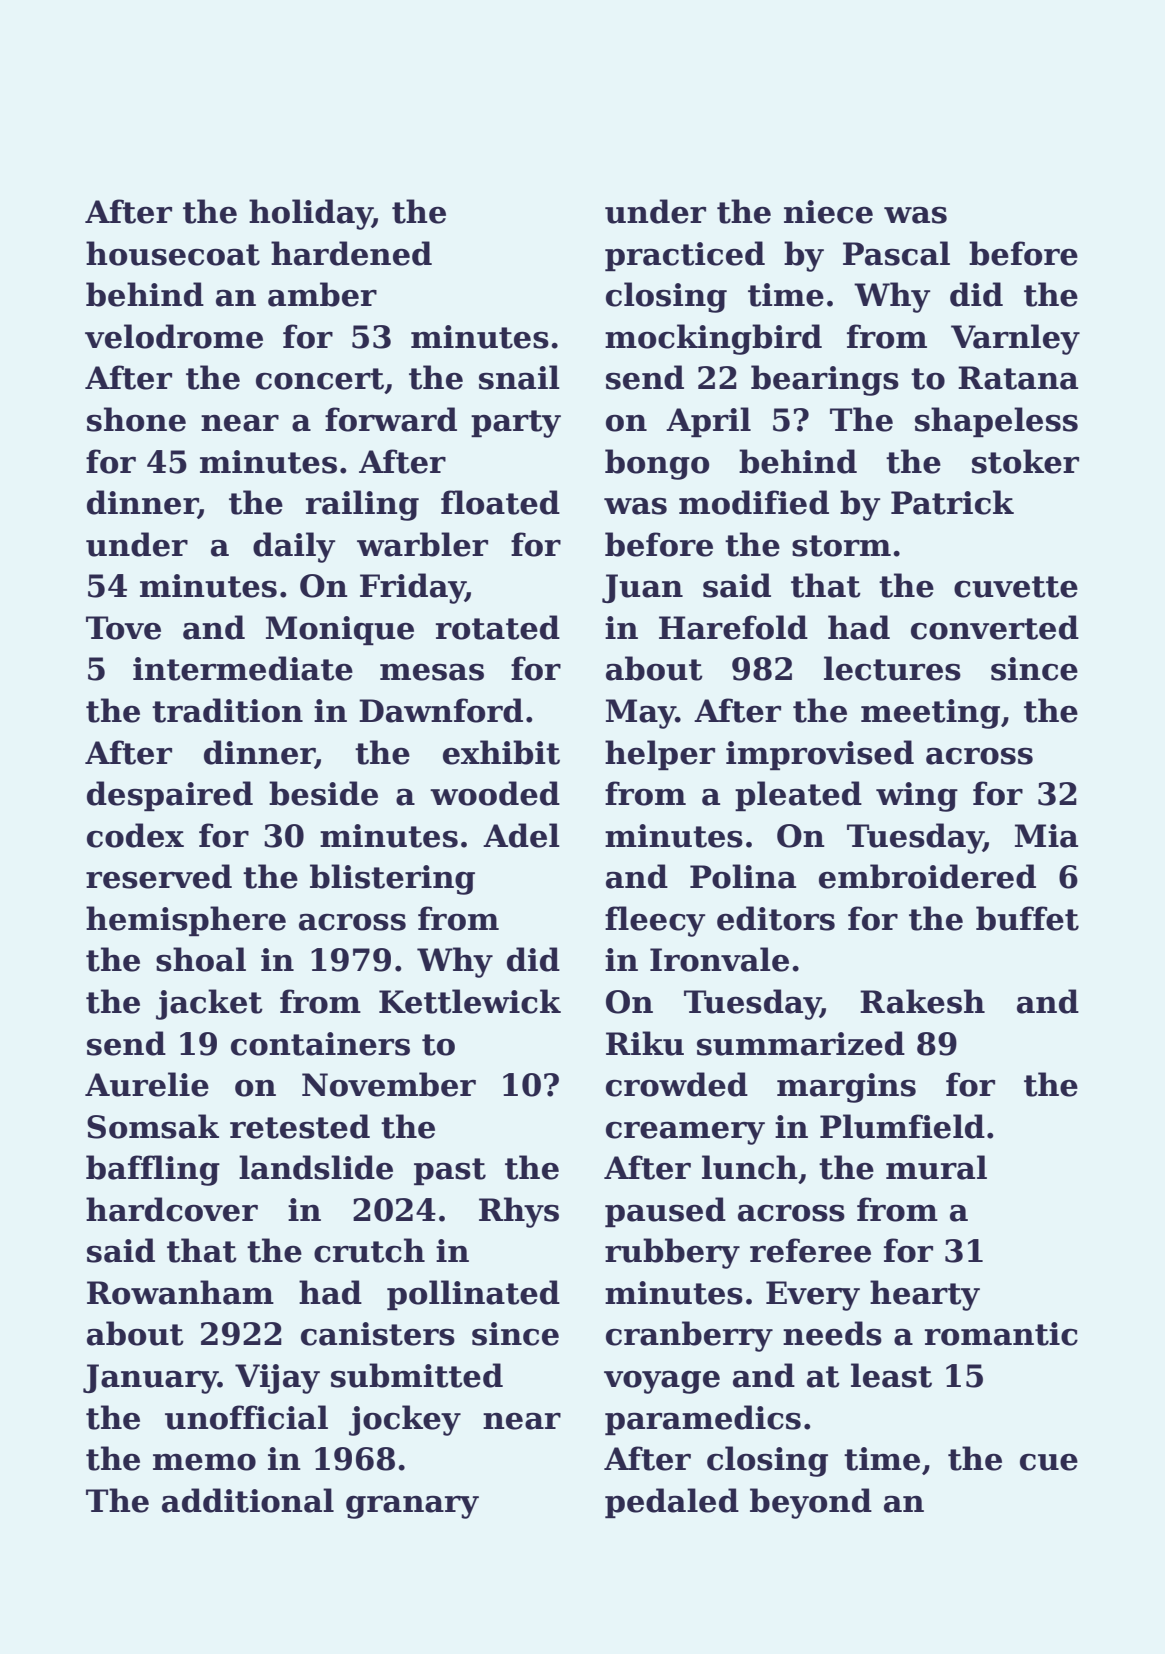 This document has height=1654, width=1165. I want to click on Pascal, so click(896, 253).
